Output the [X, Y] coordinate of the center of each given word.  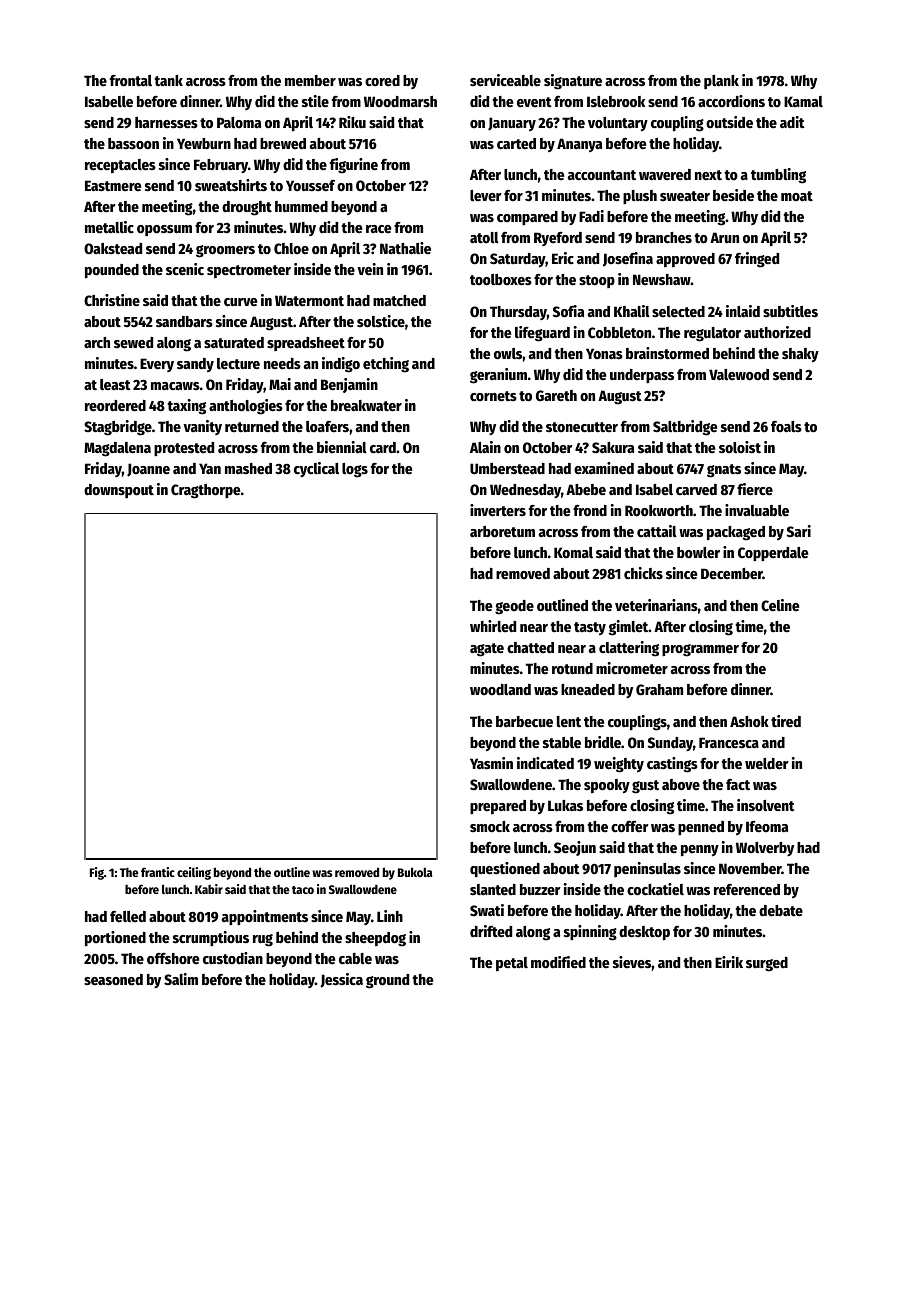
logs [355, 470]
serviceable [505, 80]
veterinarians [656, 605]
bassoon [133, 143]
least [115, 384]
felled [128, 916]
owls [508, 353]
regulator [712, 334]
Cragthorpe [205, 491]
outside [729, 122]
